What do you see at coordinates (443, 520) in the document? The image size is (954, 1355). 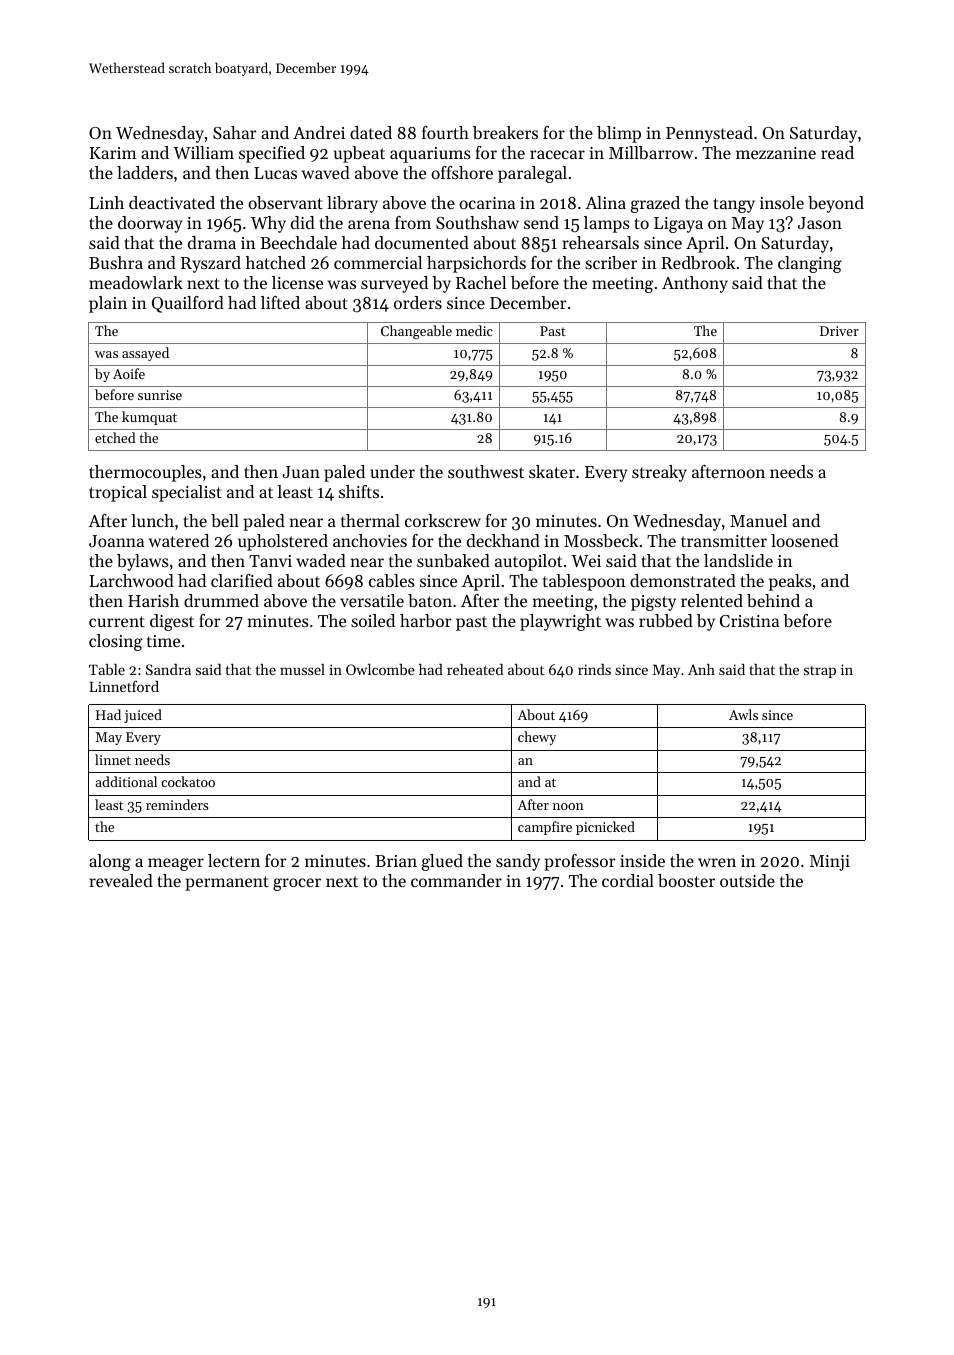 I see `corkscrew` at bounding box center [443, 520].
